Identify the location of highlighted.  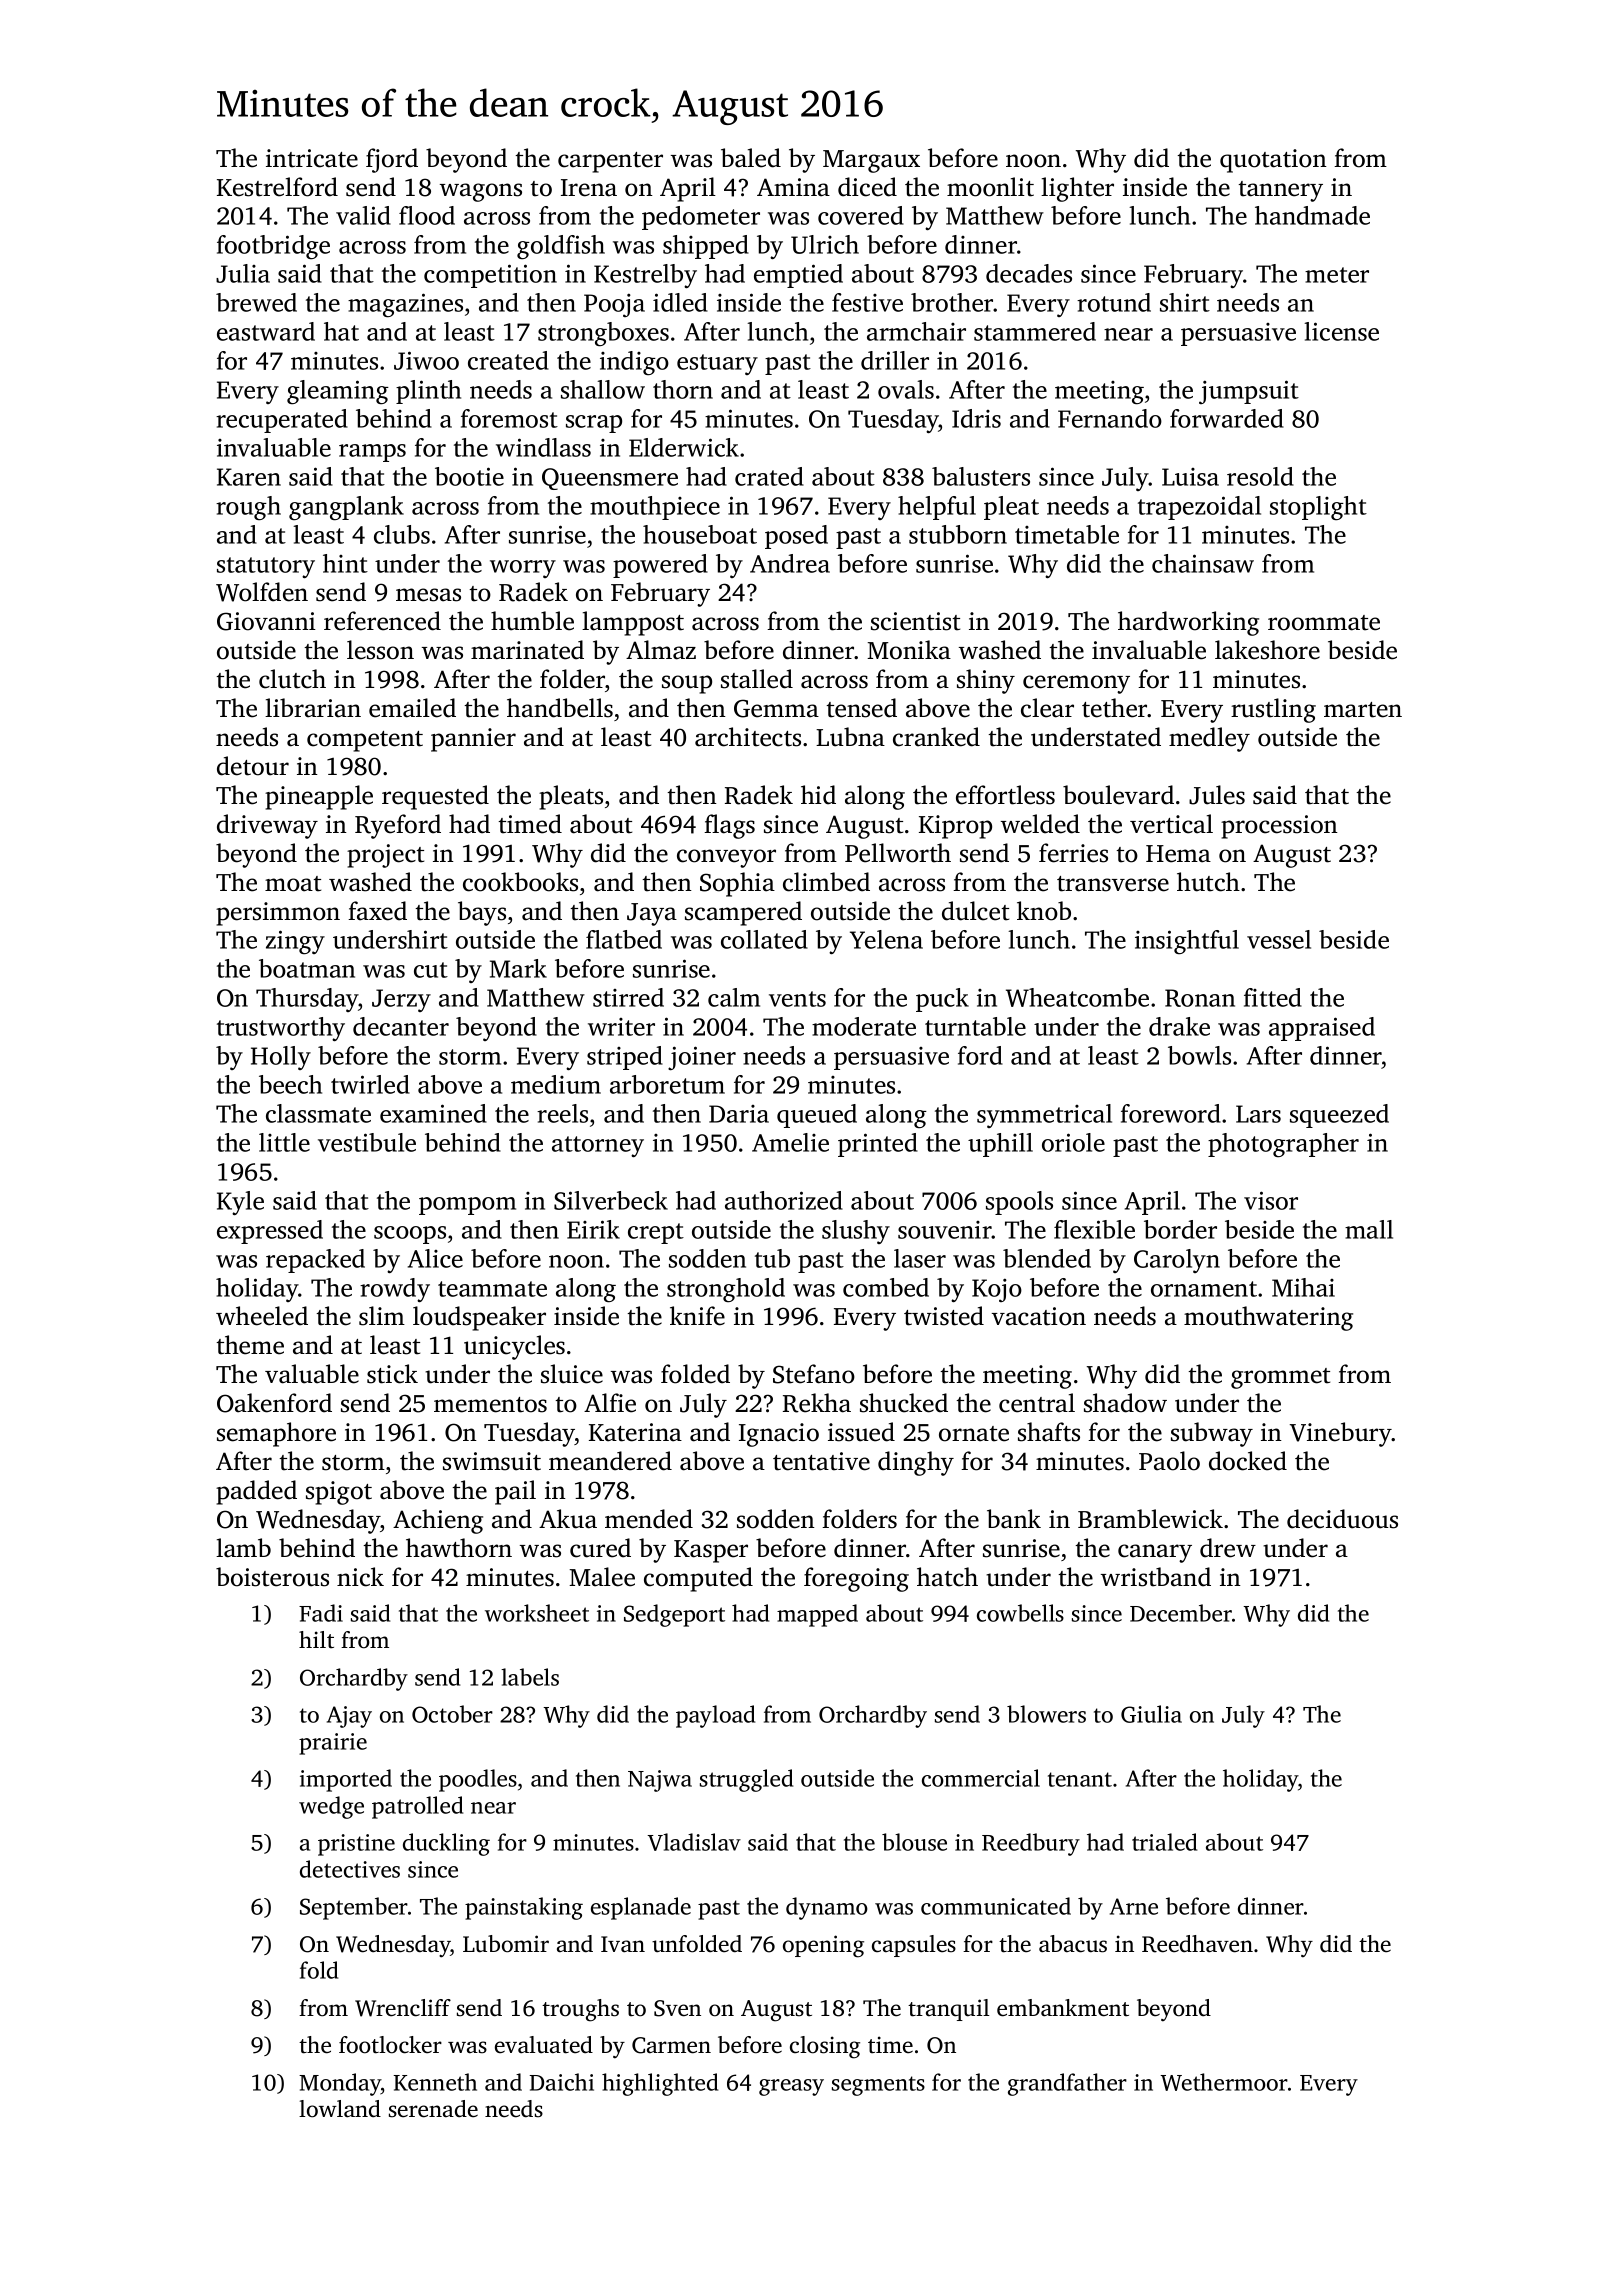
(660, 2084).
